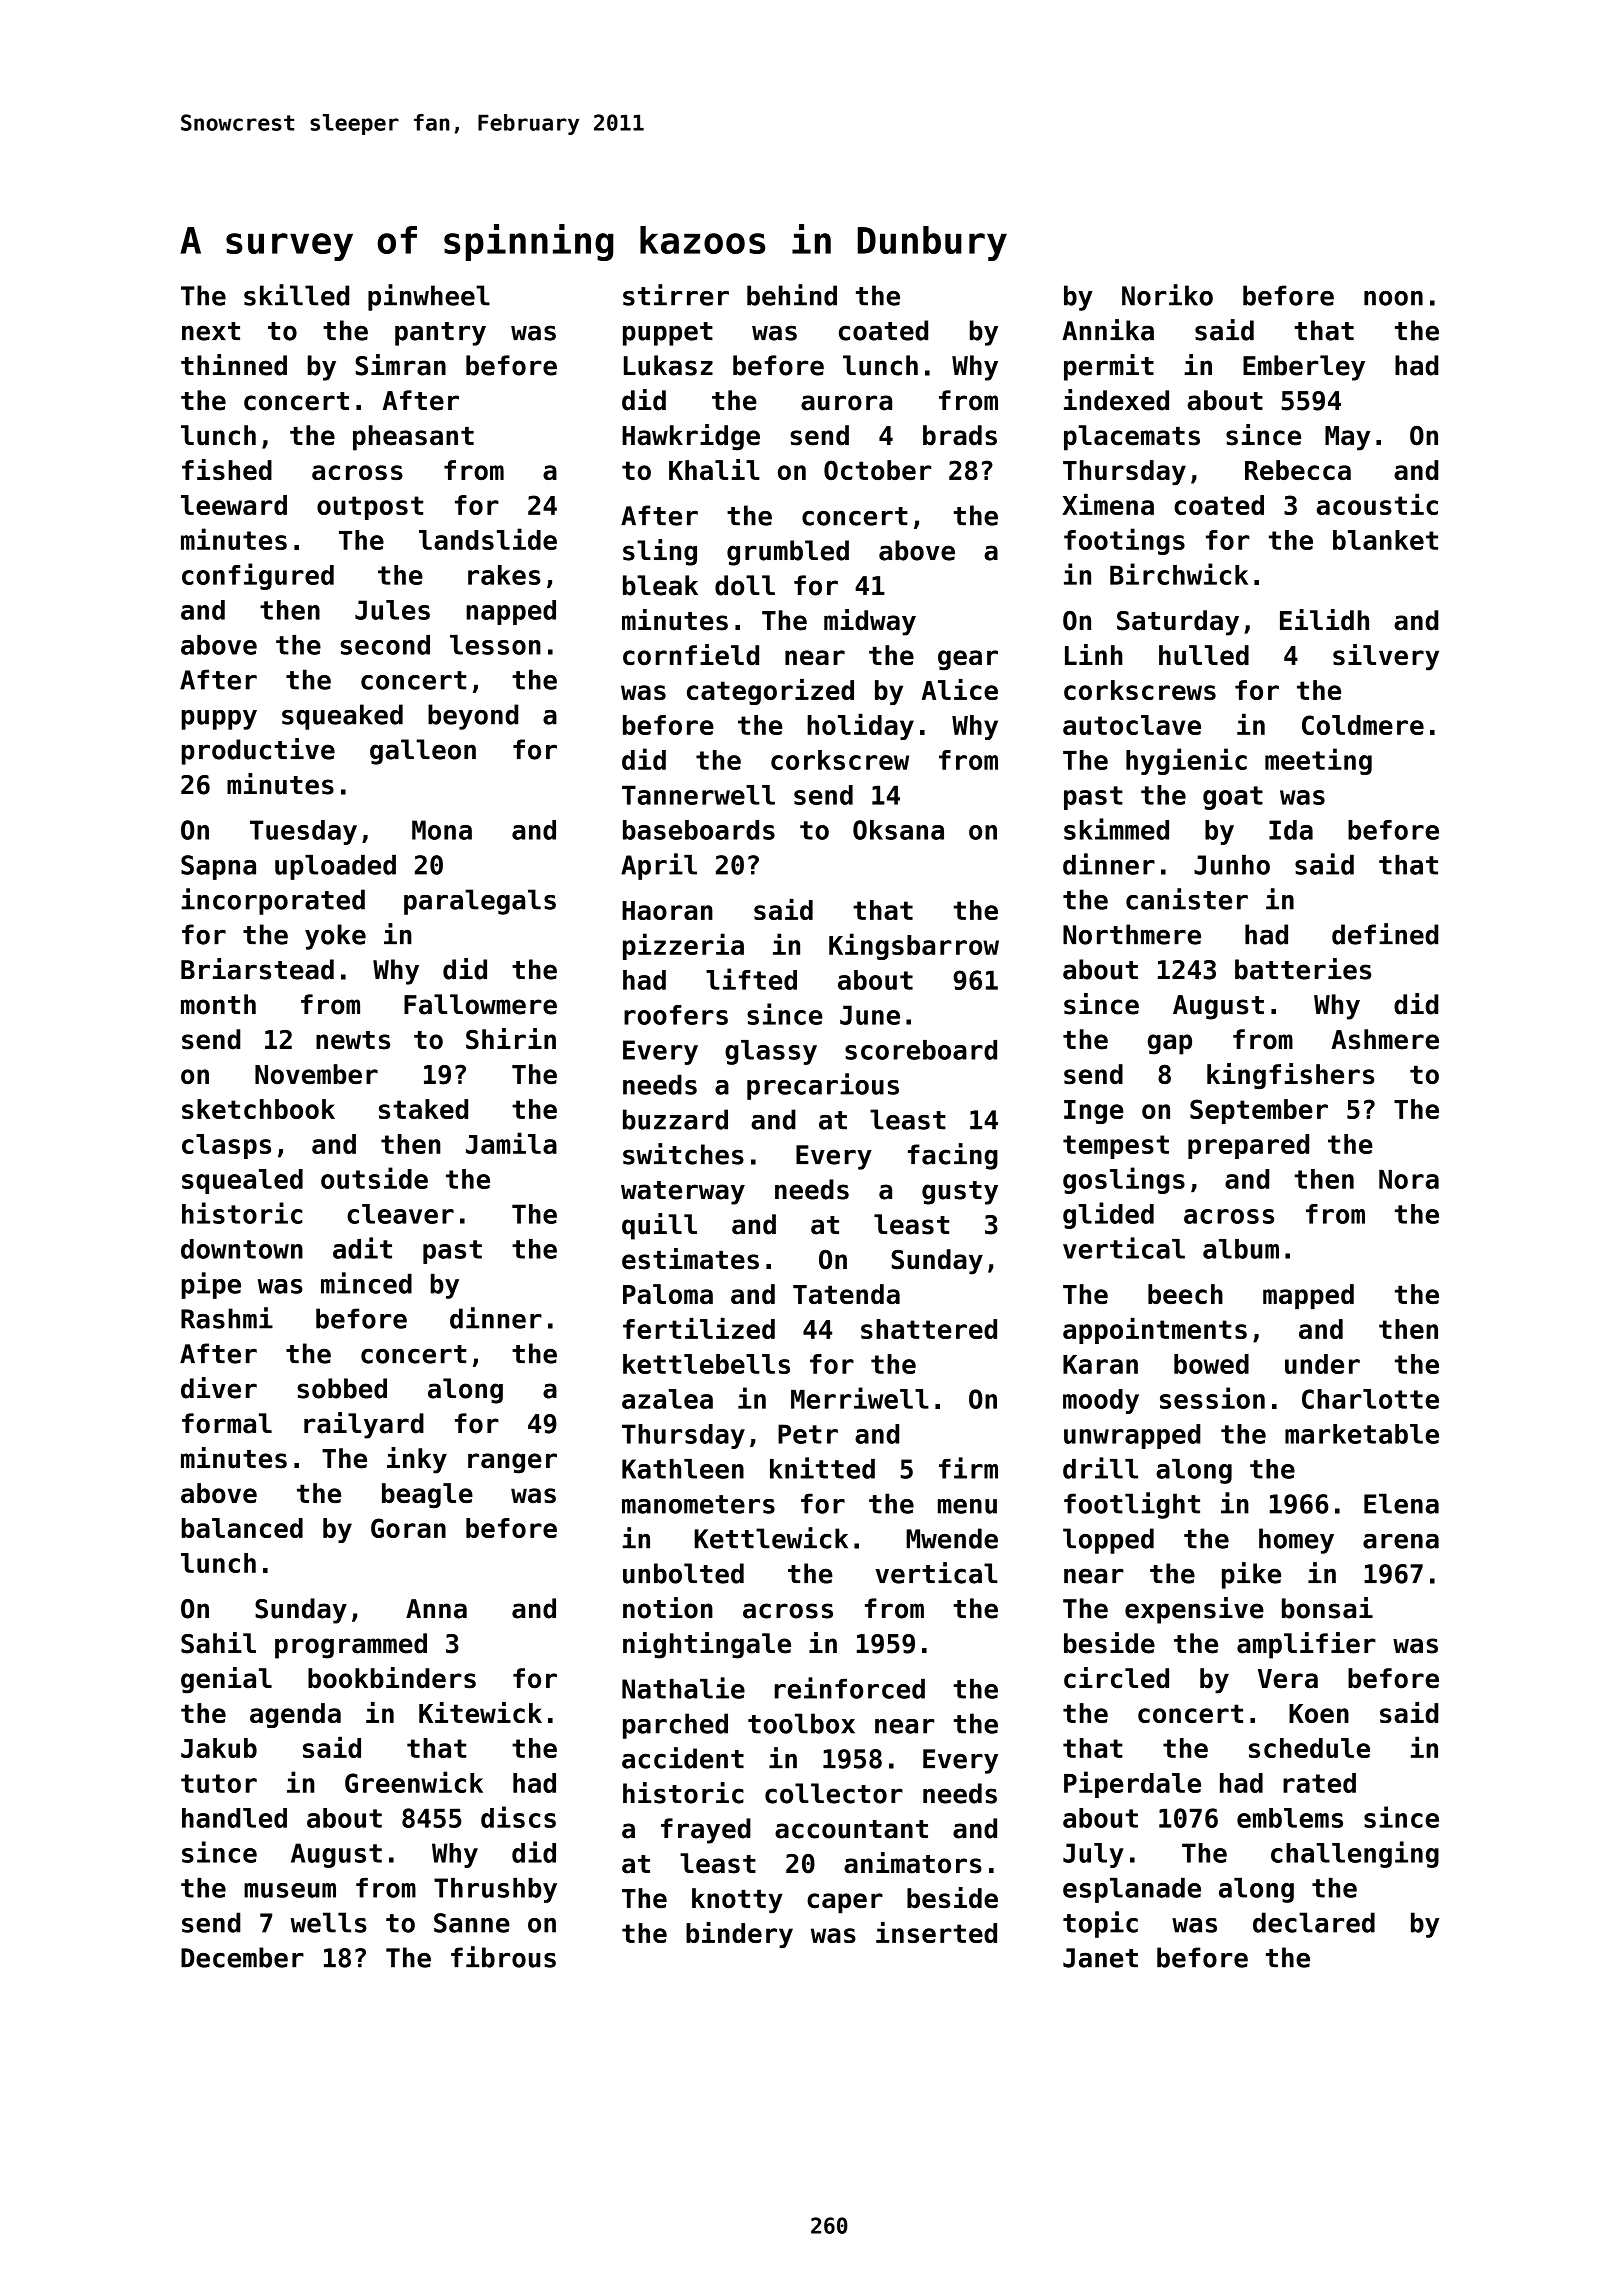  Describe the element at coordinates (429, 297) in the screenshot. I see `pinwheel` at that location.
